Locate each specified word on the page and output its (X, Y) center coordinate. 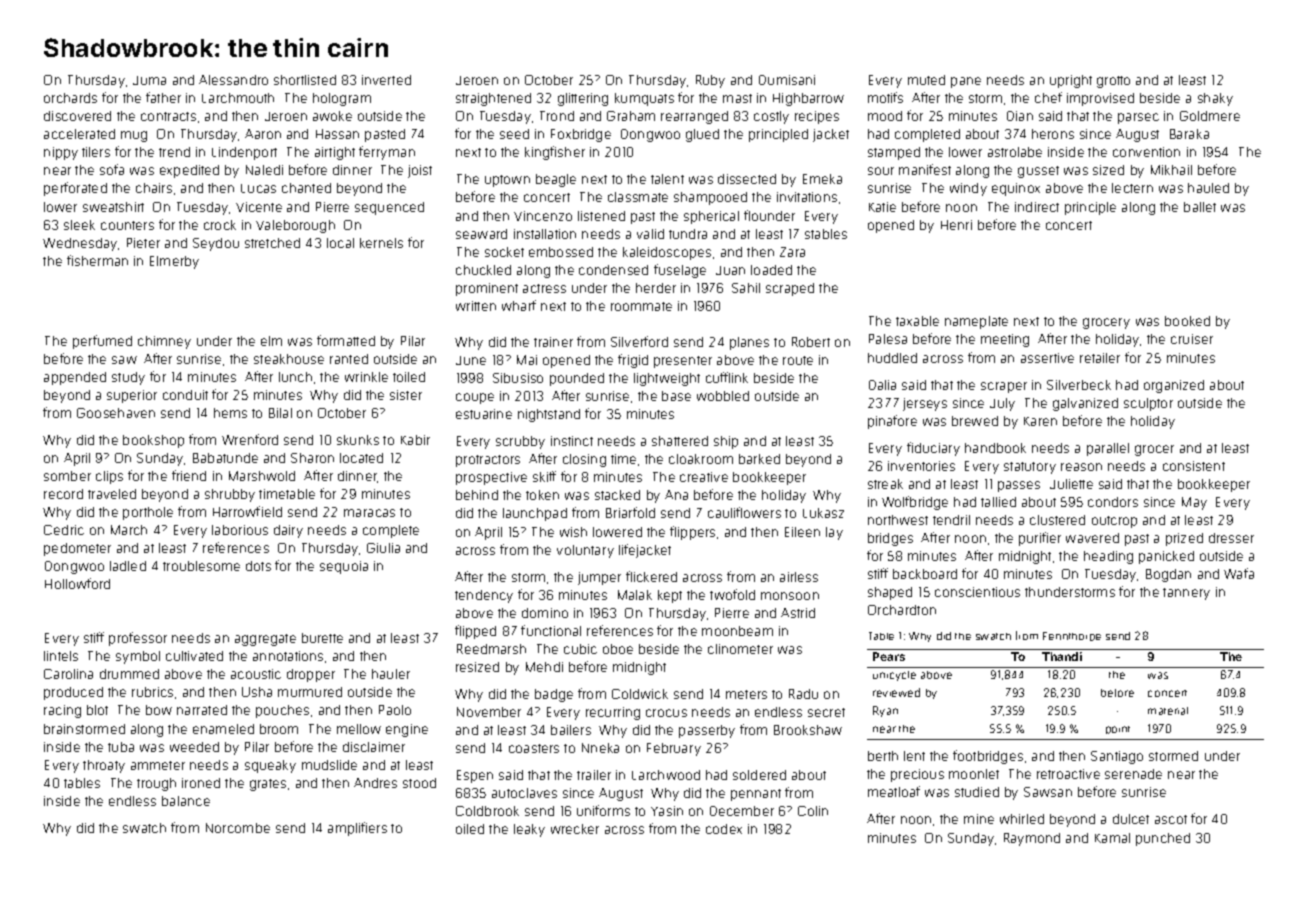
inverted (386, 80)
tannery (1186, 594)
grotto (1113, 82)
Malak (635, 595)
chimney (164, 342)
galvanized (1085, 404)
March (129, 530)
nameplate (976, 322)
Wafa (1239, 573)
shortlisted (305, 80)
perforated (75, 189)
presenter (683, 362)
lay (834, 533)
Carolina (68, 674)
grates (268, 785)
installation (545, 234)
